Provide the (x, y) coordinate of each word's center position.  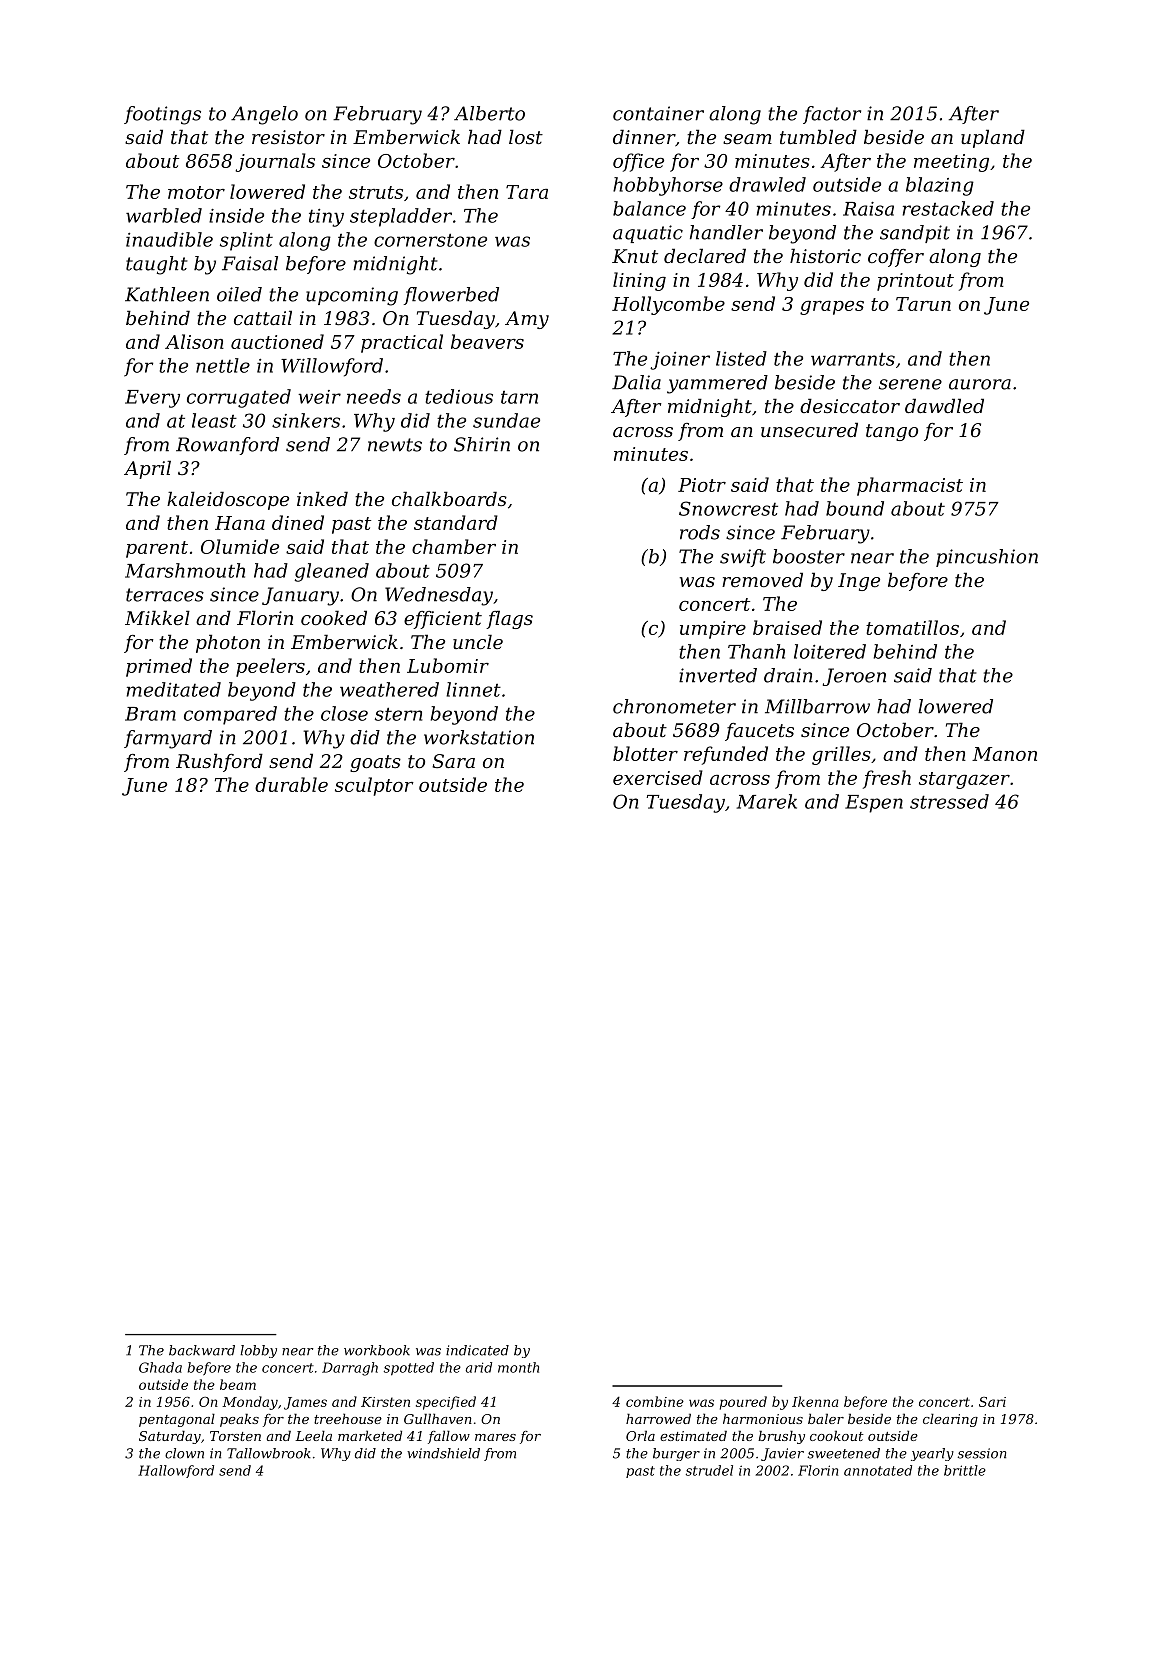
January (300, 596)
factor (832, 115)
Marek (767, 801)
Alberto (489, 113)
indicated (477, 1350)
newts (395, 445)
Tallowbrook (269, 1453)
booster (809, 556)
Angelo (264, 115)
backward (202, 1350)
